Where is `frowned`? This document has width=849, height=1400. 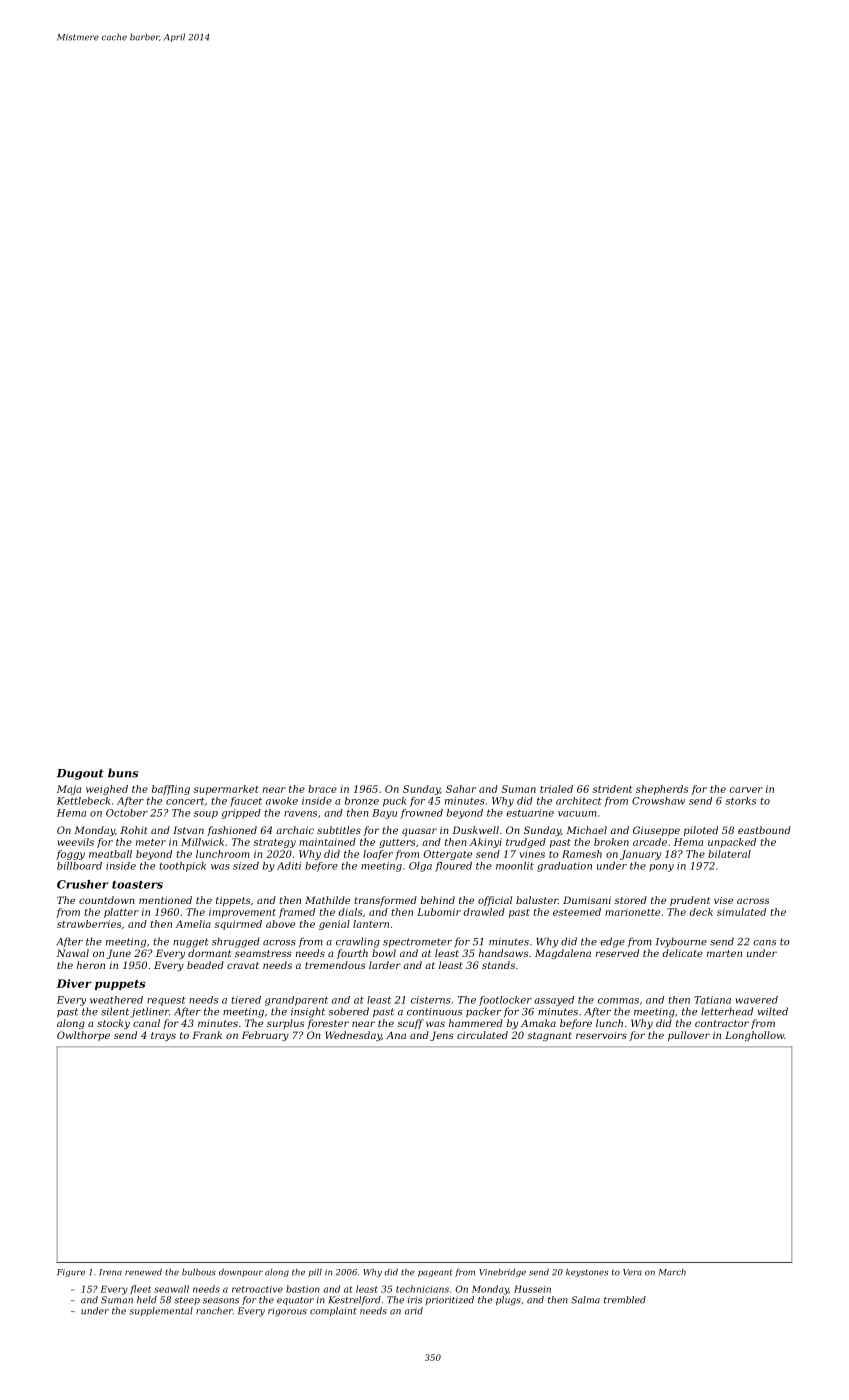 frowned is located at coordinates (421, 814).
